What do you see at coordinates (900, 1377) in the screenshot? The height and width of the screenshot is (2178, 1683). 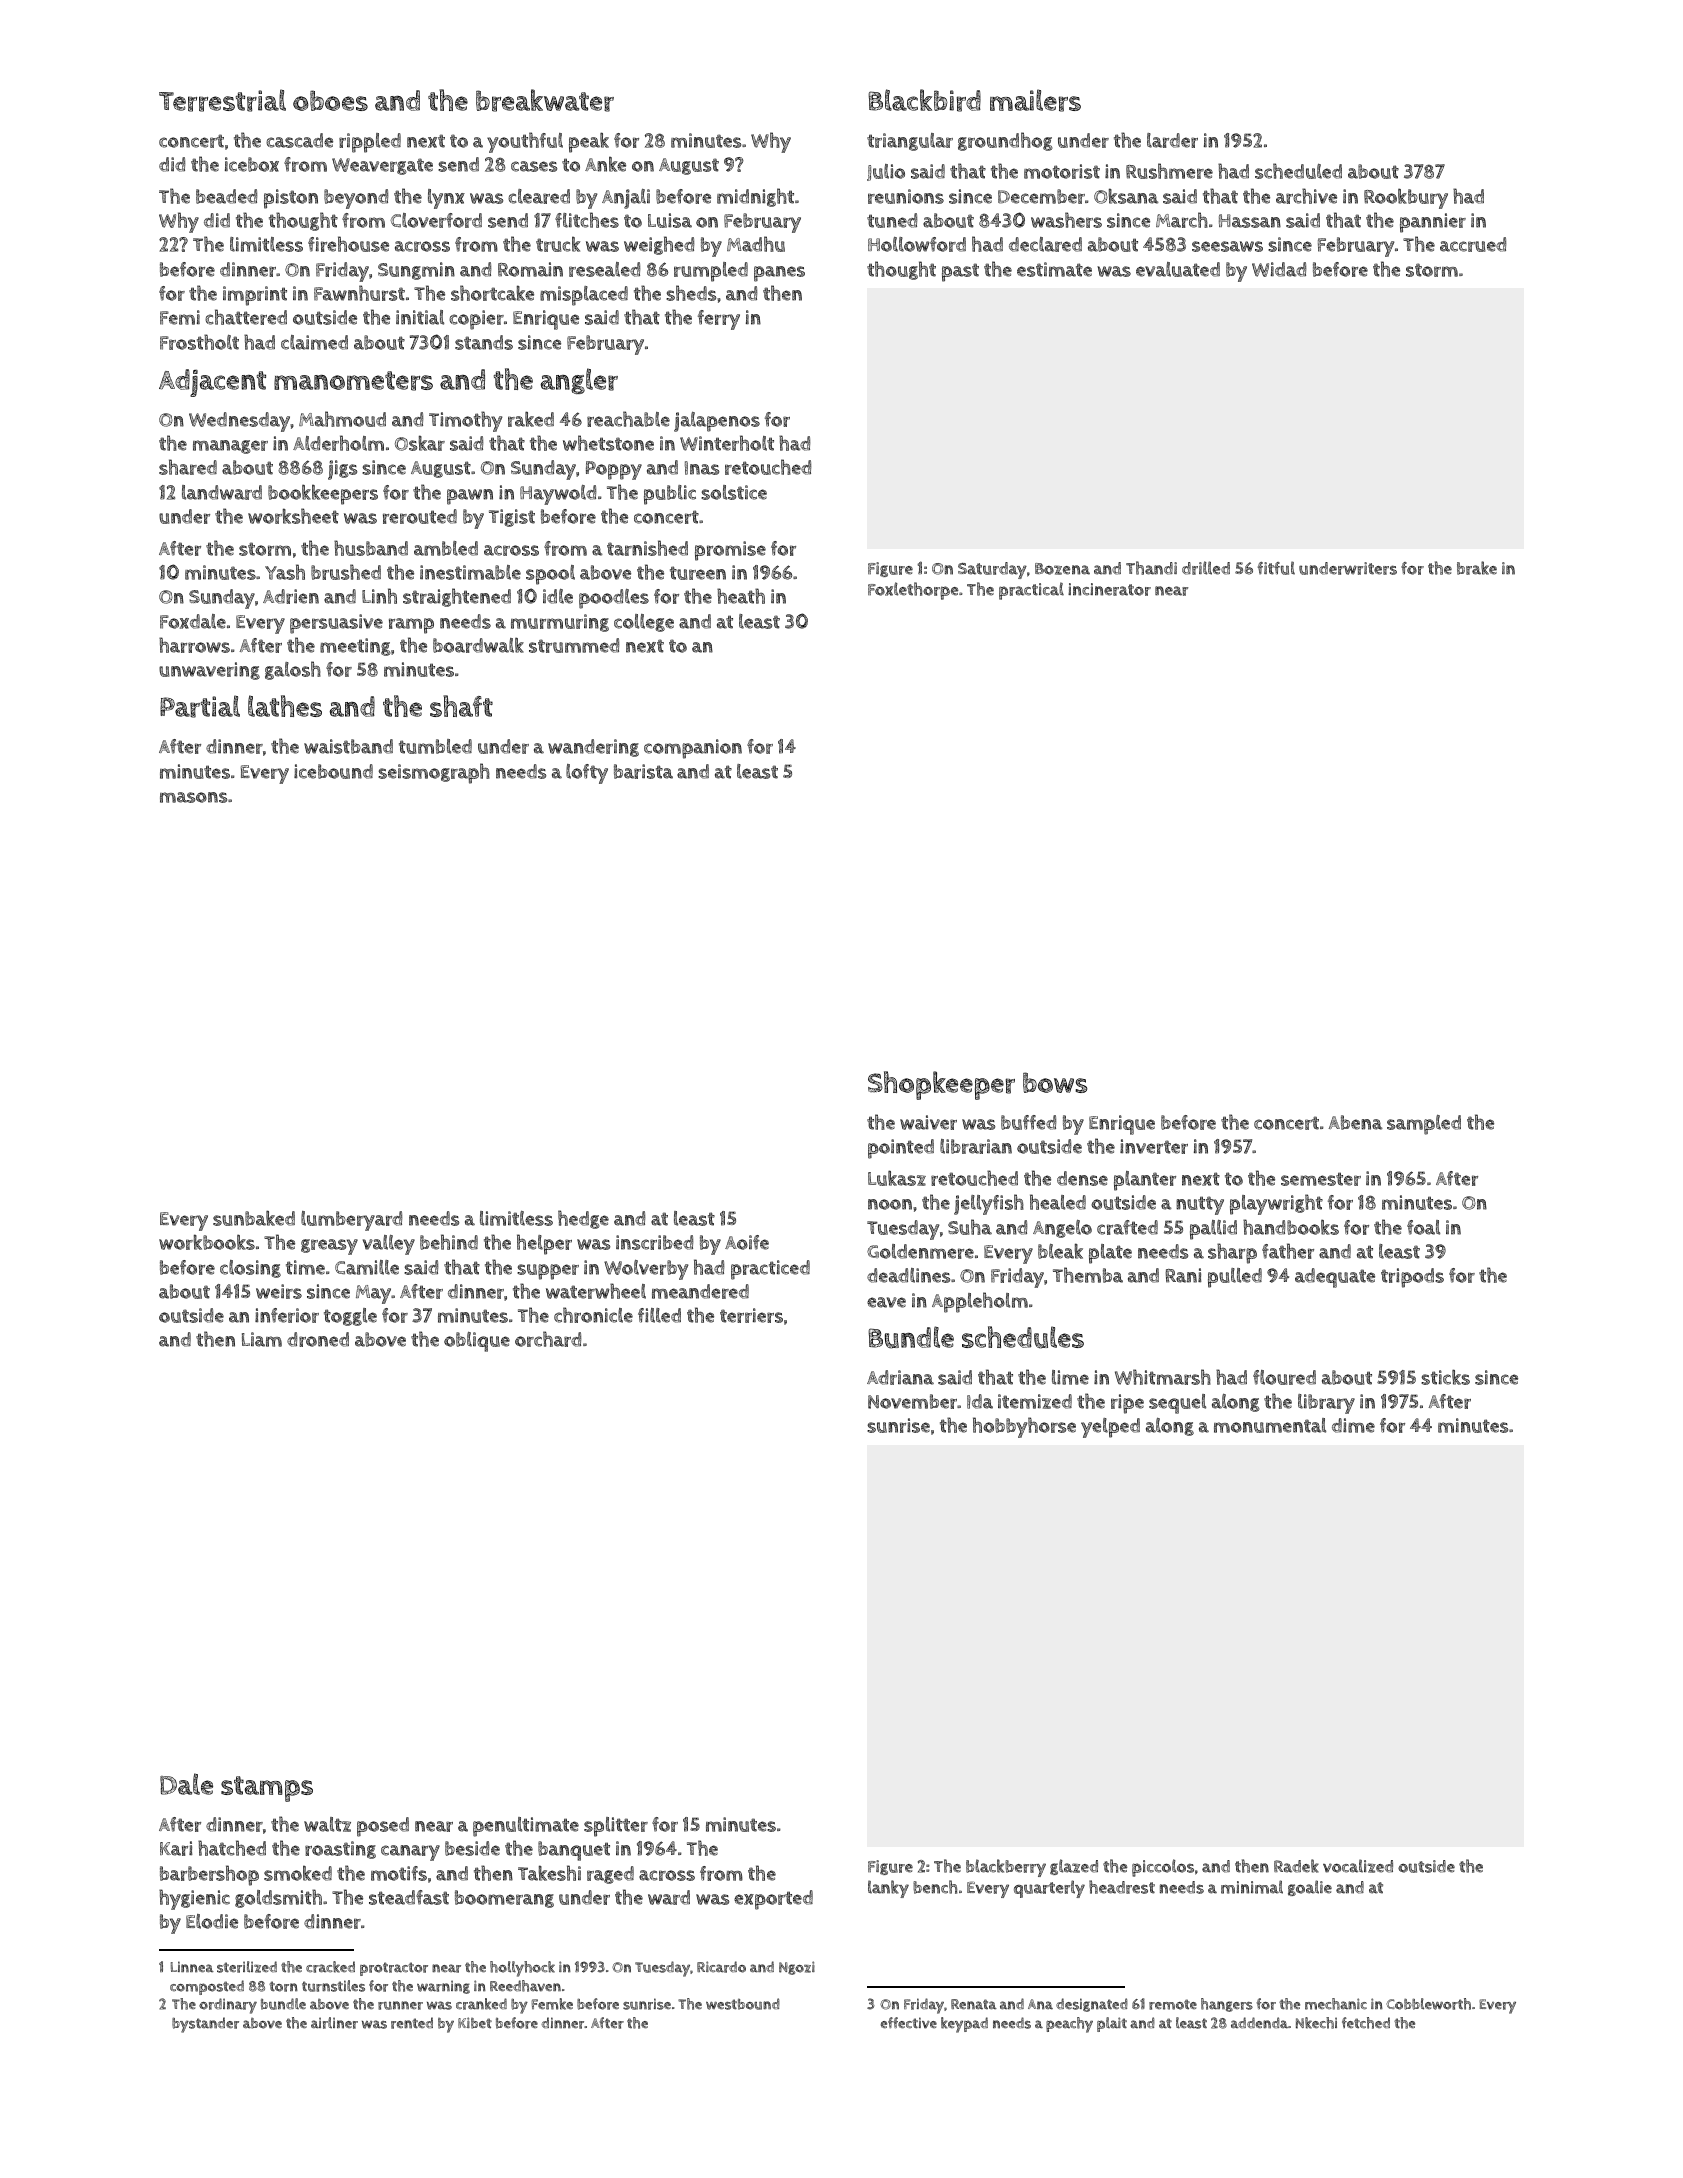 I see `Adriana` at bounding box center [900, 1377].
